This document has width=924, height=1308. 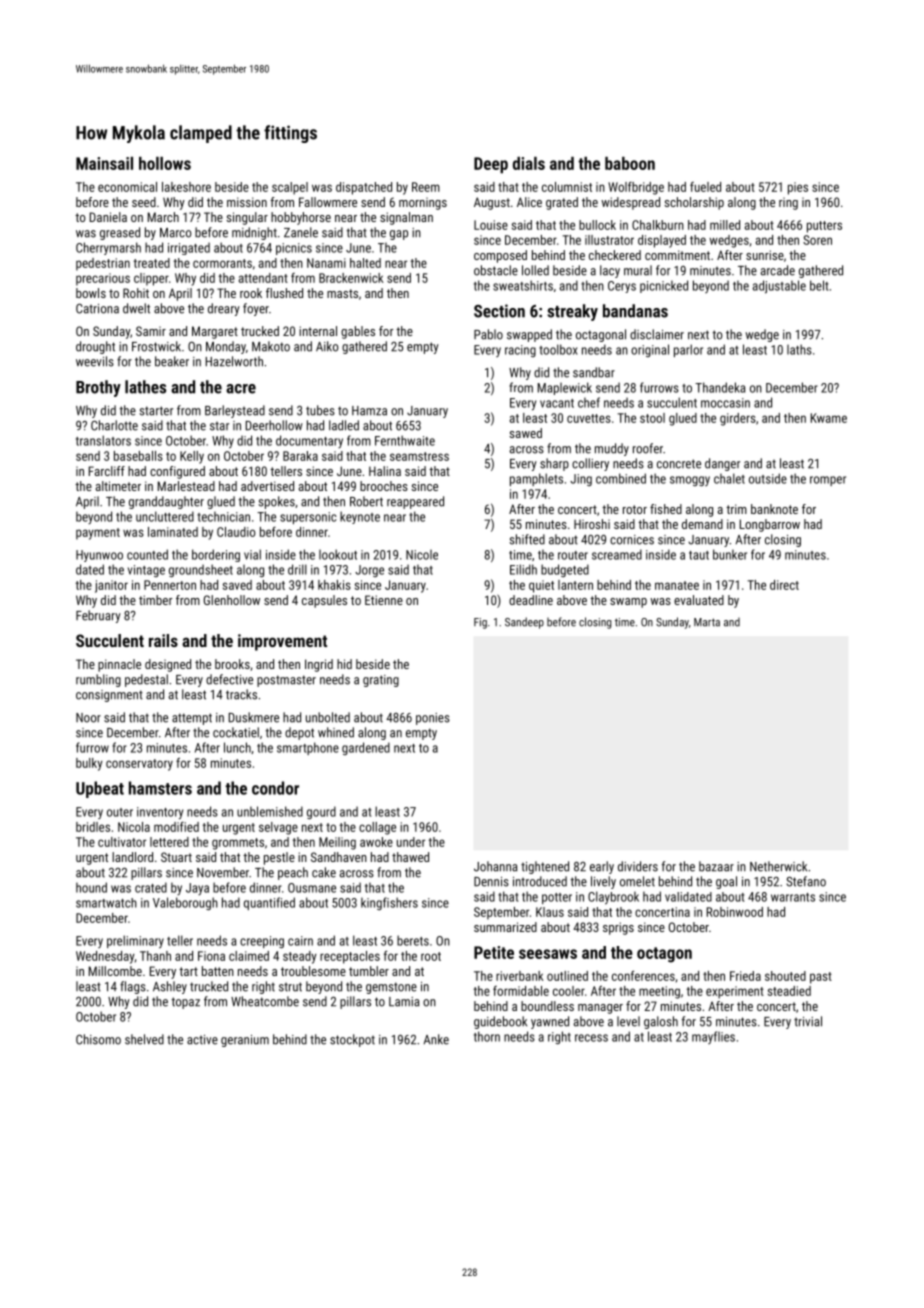 I want to click on grating, so click(x=381, y=681).
